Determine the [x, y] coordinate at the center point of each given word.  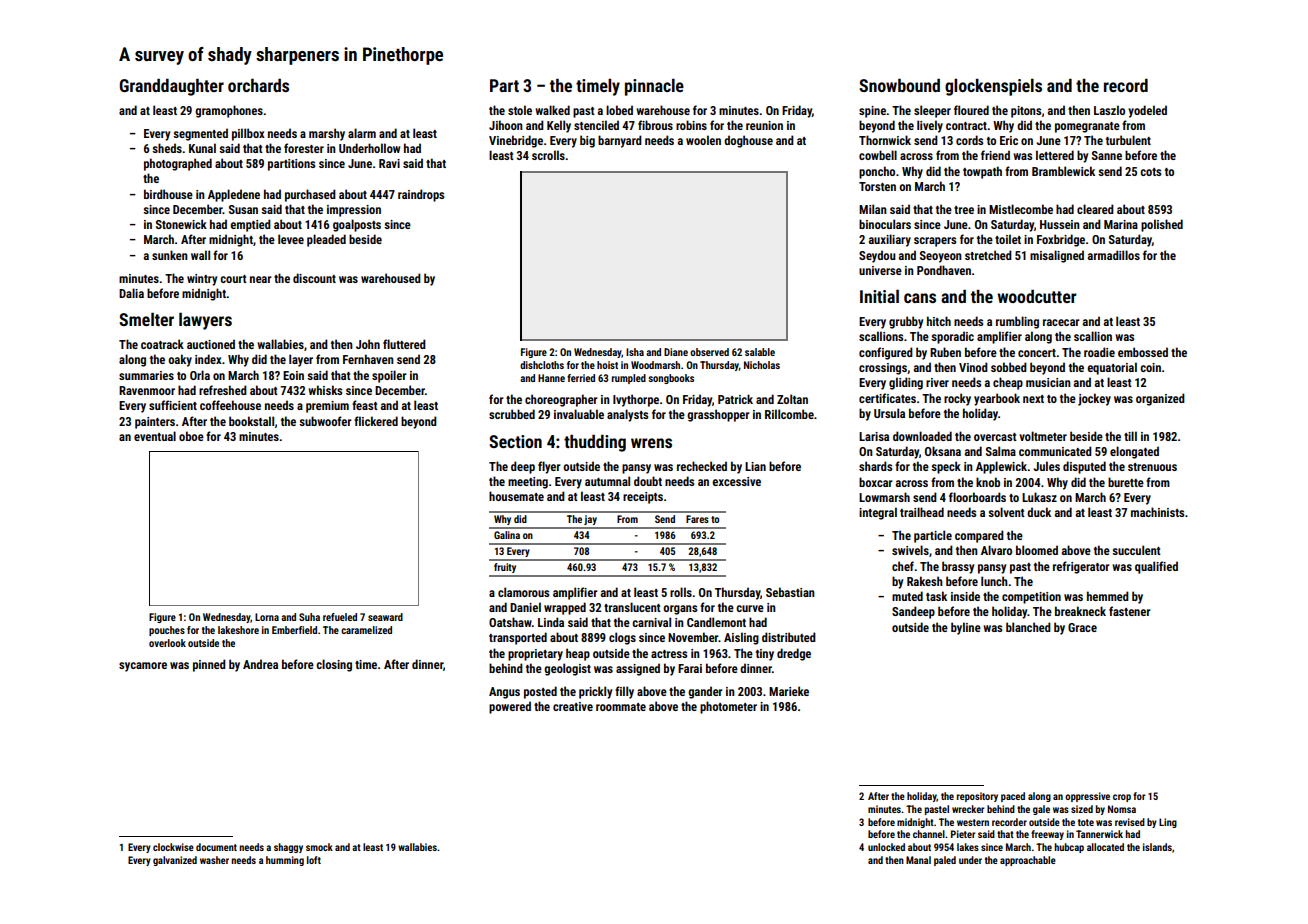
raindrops [421, 195]
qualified [1156, 567]
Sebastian [790, 592]
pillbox [248, 134]
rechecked [702, 466]
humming [285, 861]
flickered [376, 421]
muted [907, 596]
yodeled [1147, 111]
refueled [340, 617]
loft [314, 860]
